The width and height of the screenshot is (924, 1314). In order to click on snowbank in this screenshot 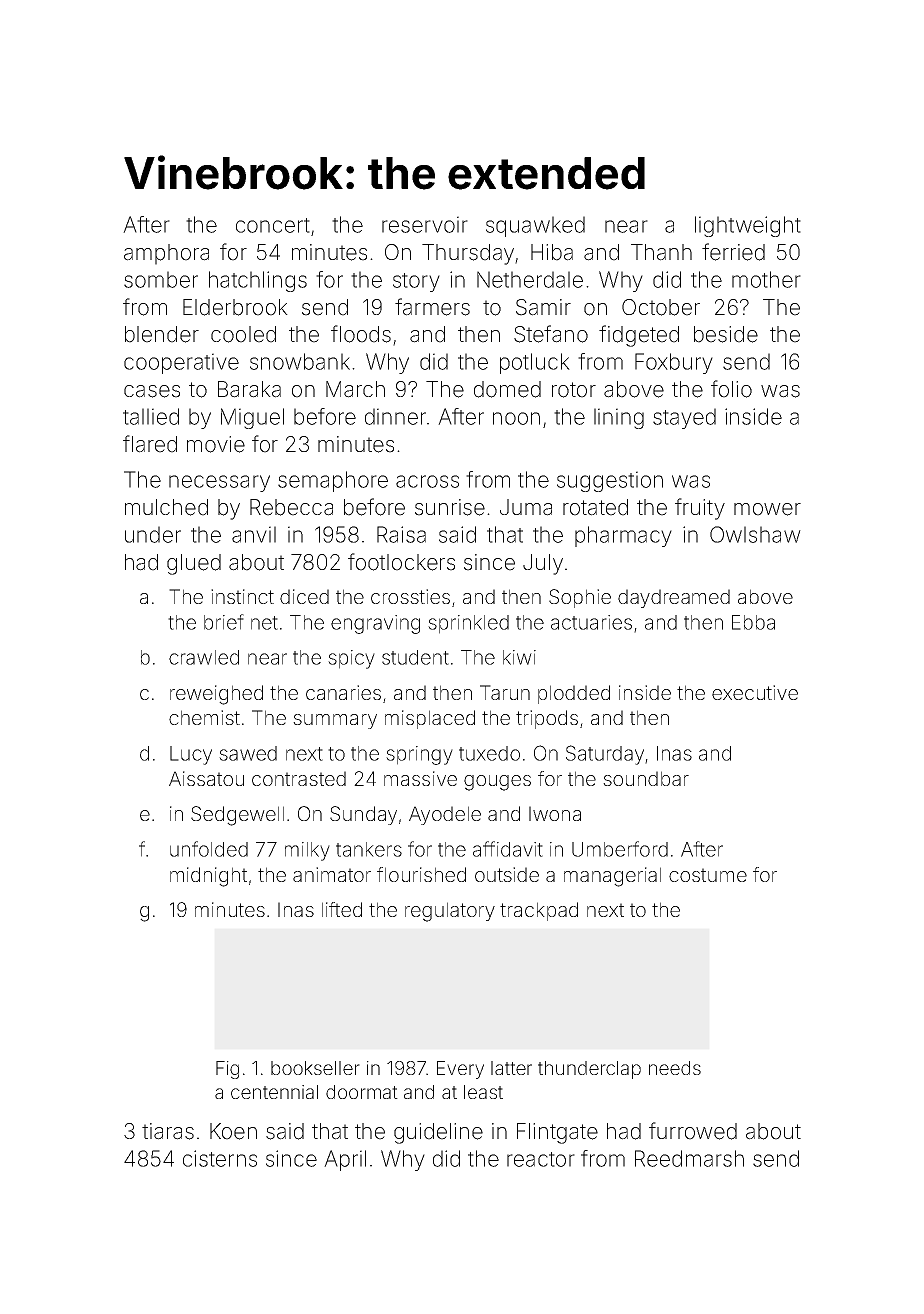, I will do `click(300, 361)`.
